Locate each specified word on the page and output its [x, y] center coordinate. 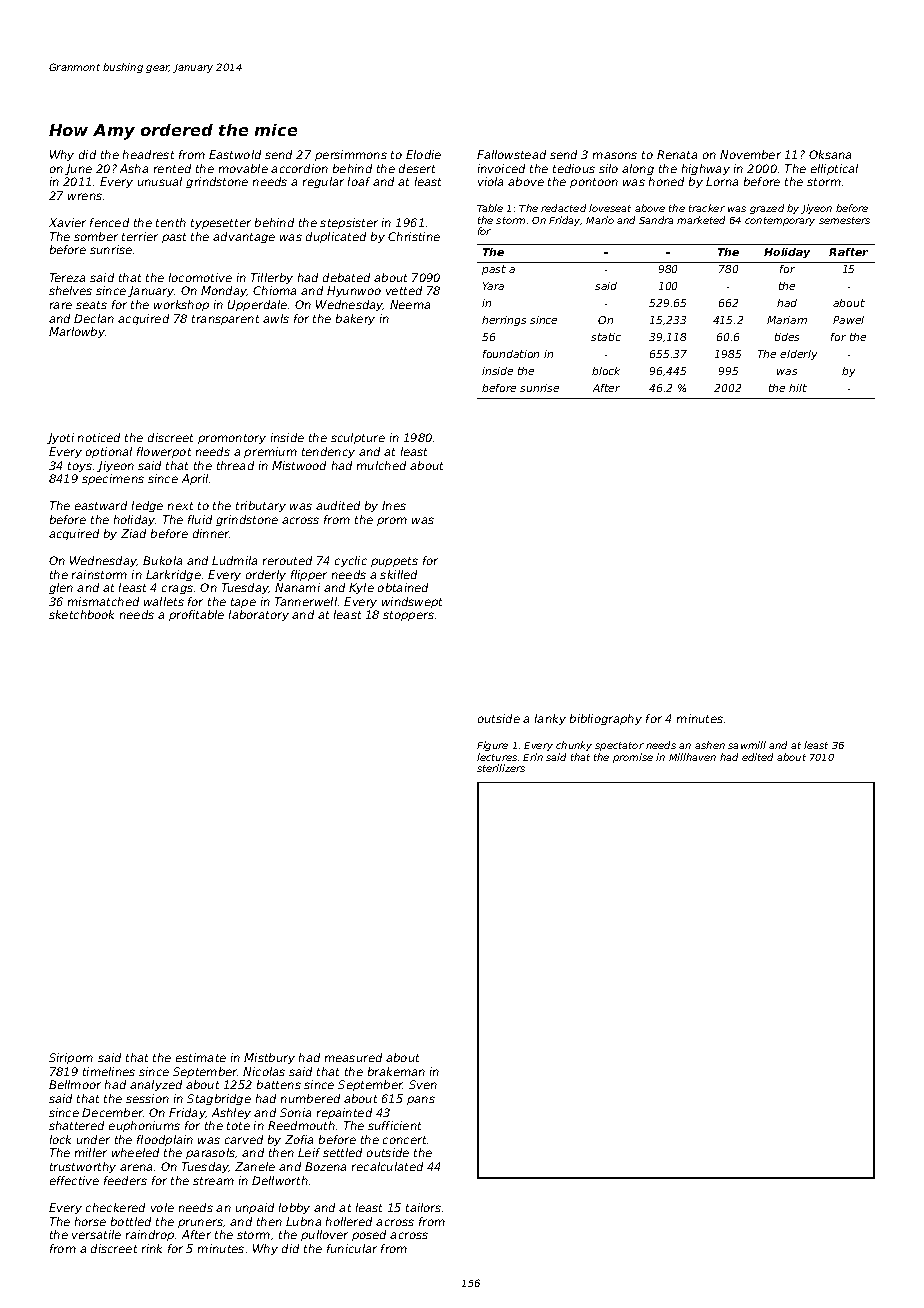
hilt [798, 388]
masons [615, 155]
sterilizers [501, 768]
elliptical [834, 169]
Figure [492, 746]
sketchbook [81, 614]
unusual [160, 181]
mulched [381, 465]
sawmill [747, 745]
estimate [201, 1057]
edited [757, 757]
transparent [225, 320]
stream [213, 1181]
